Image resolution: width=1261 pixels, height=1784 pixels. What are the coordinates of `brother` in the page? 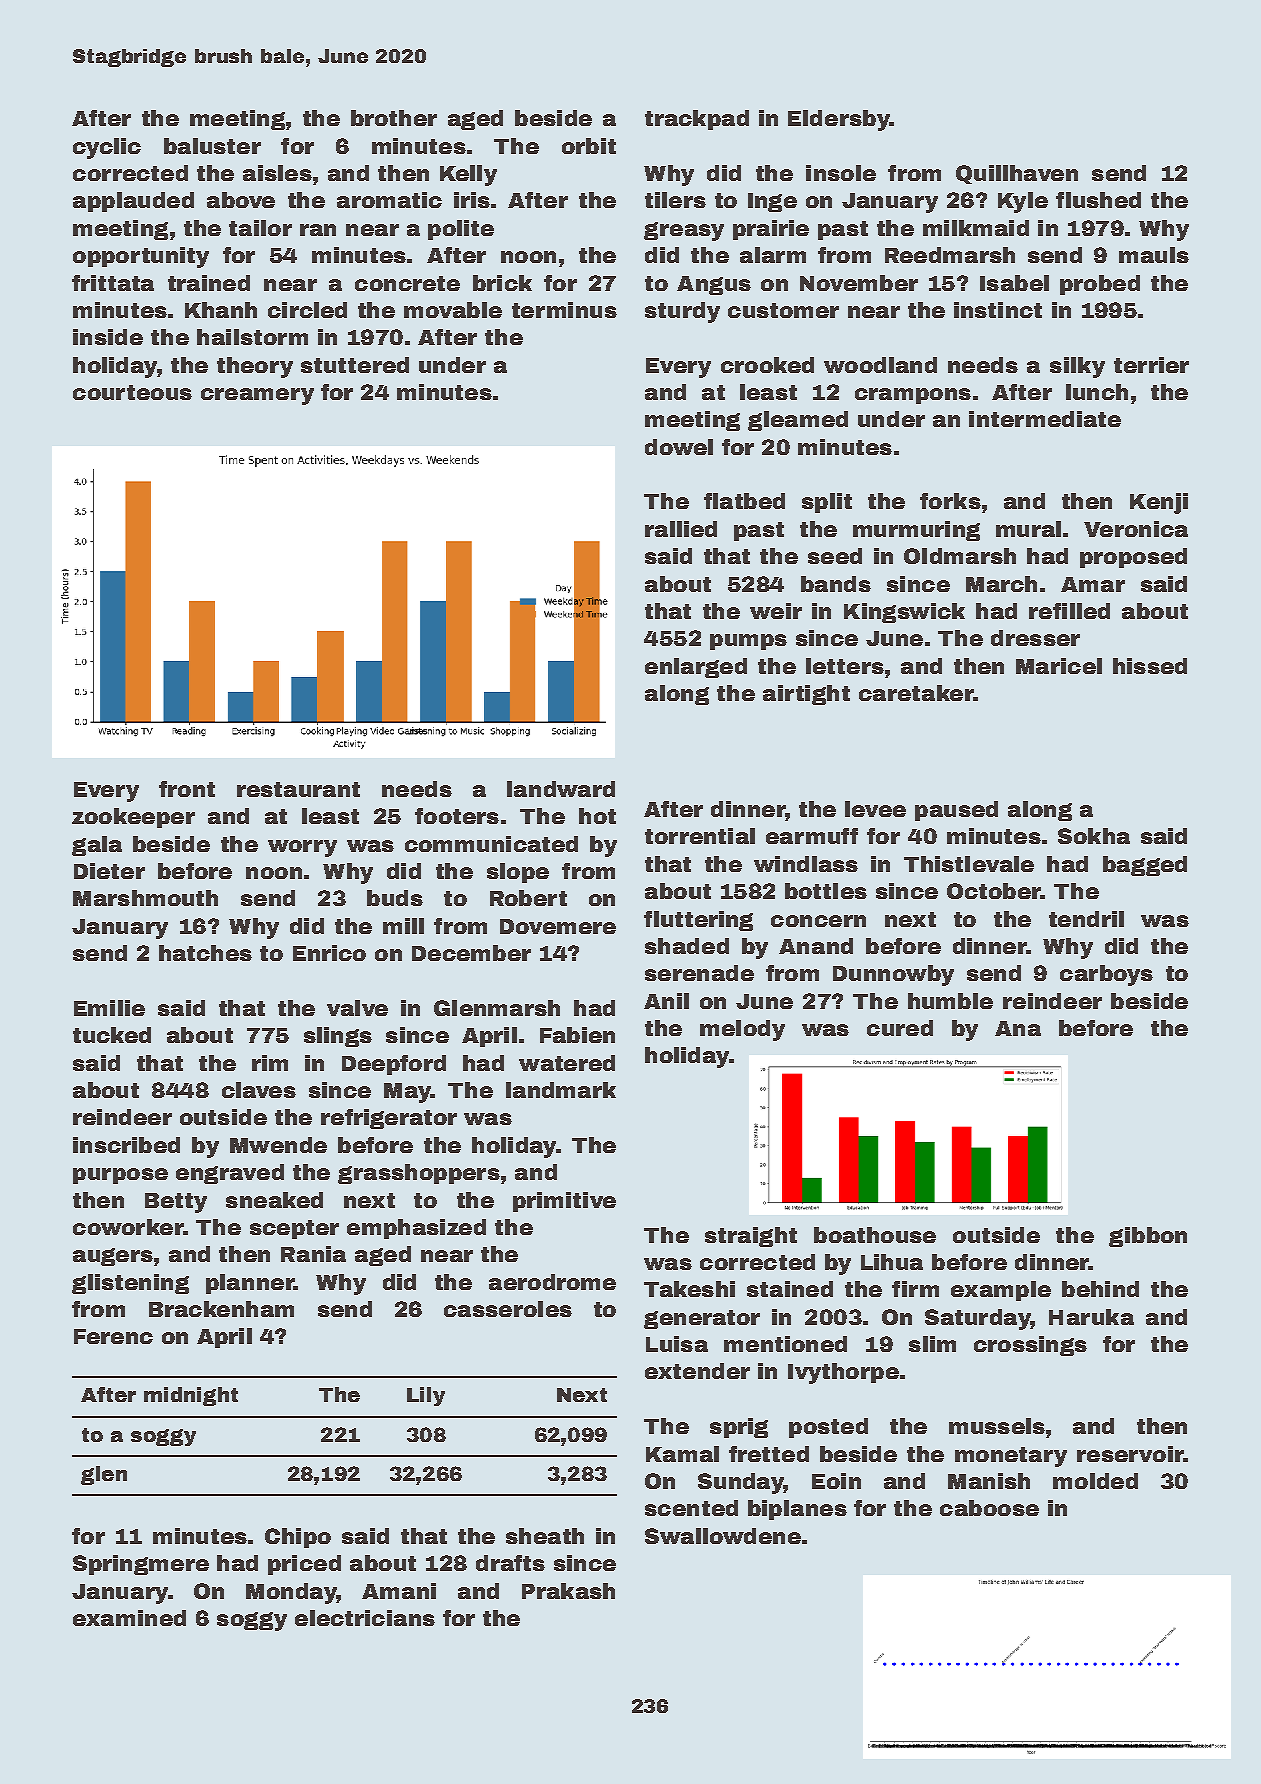 It's located at (394, 118).
